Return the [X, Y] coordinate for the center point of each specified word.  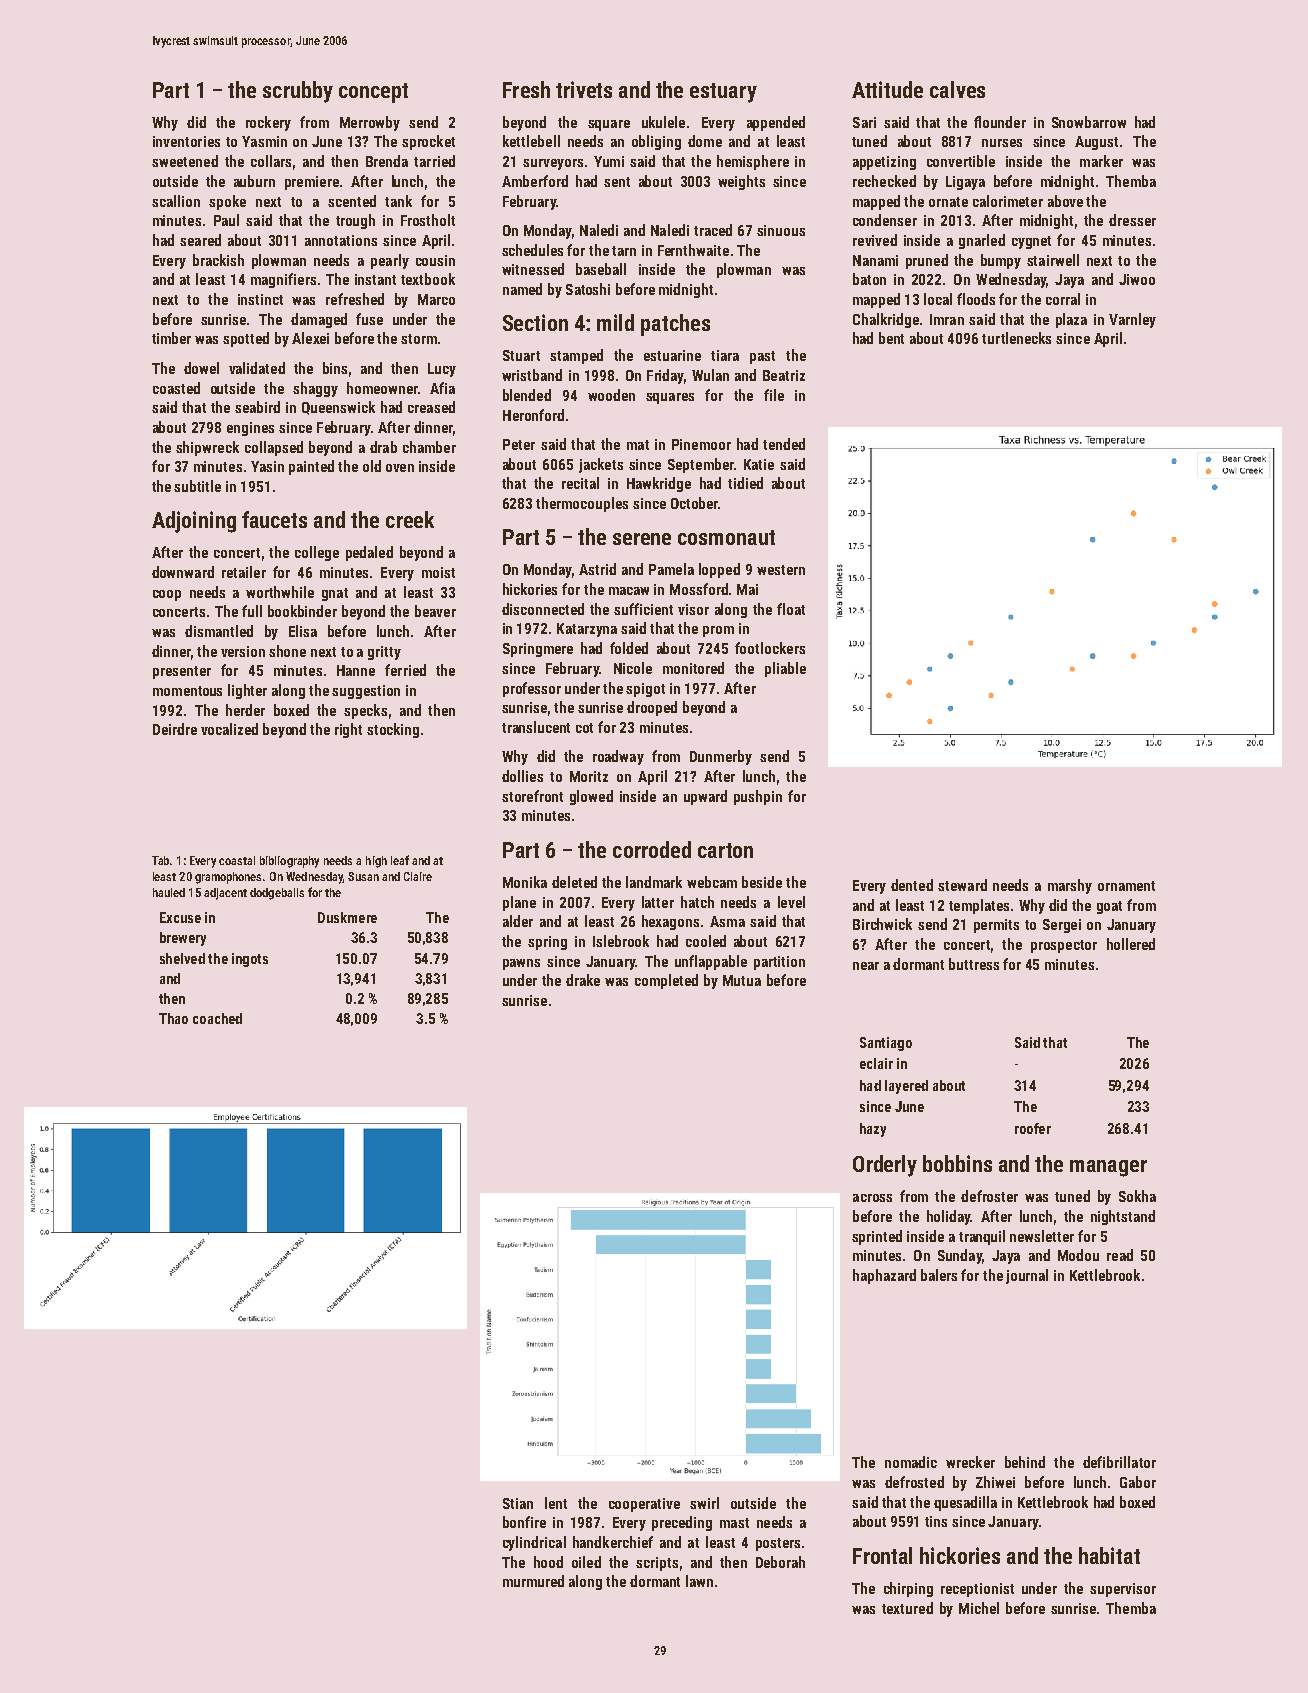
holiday [949, 1217]
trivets [584, 89]
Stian [518, 1503]
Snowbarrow [1089, 122]
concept [373, 93]
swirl [704, 1503]
